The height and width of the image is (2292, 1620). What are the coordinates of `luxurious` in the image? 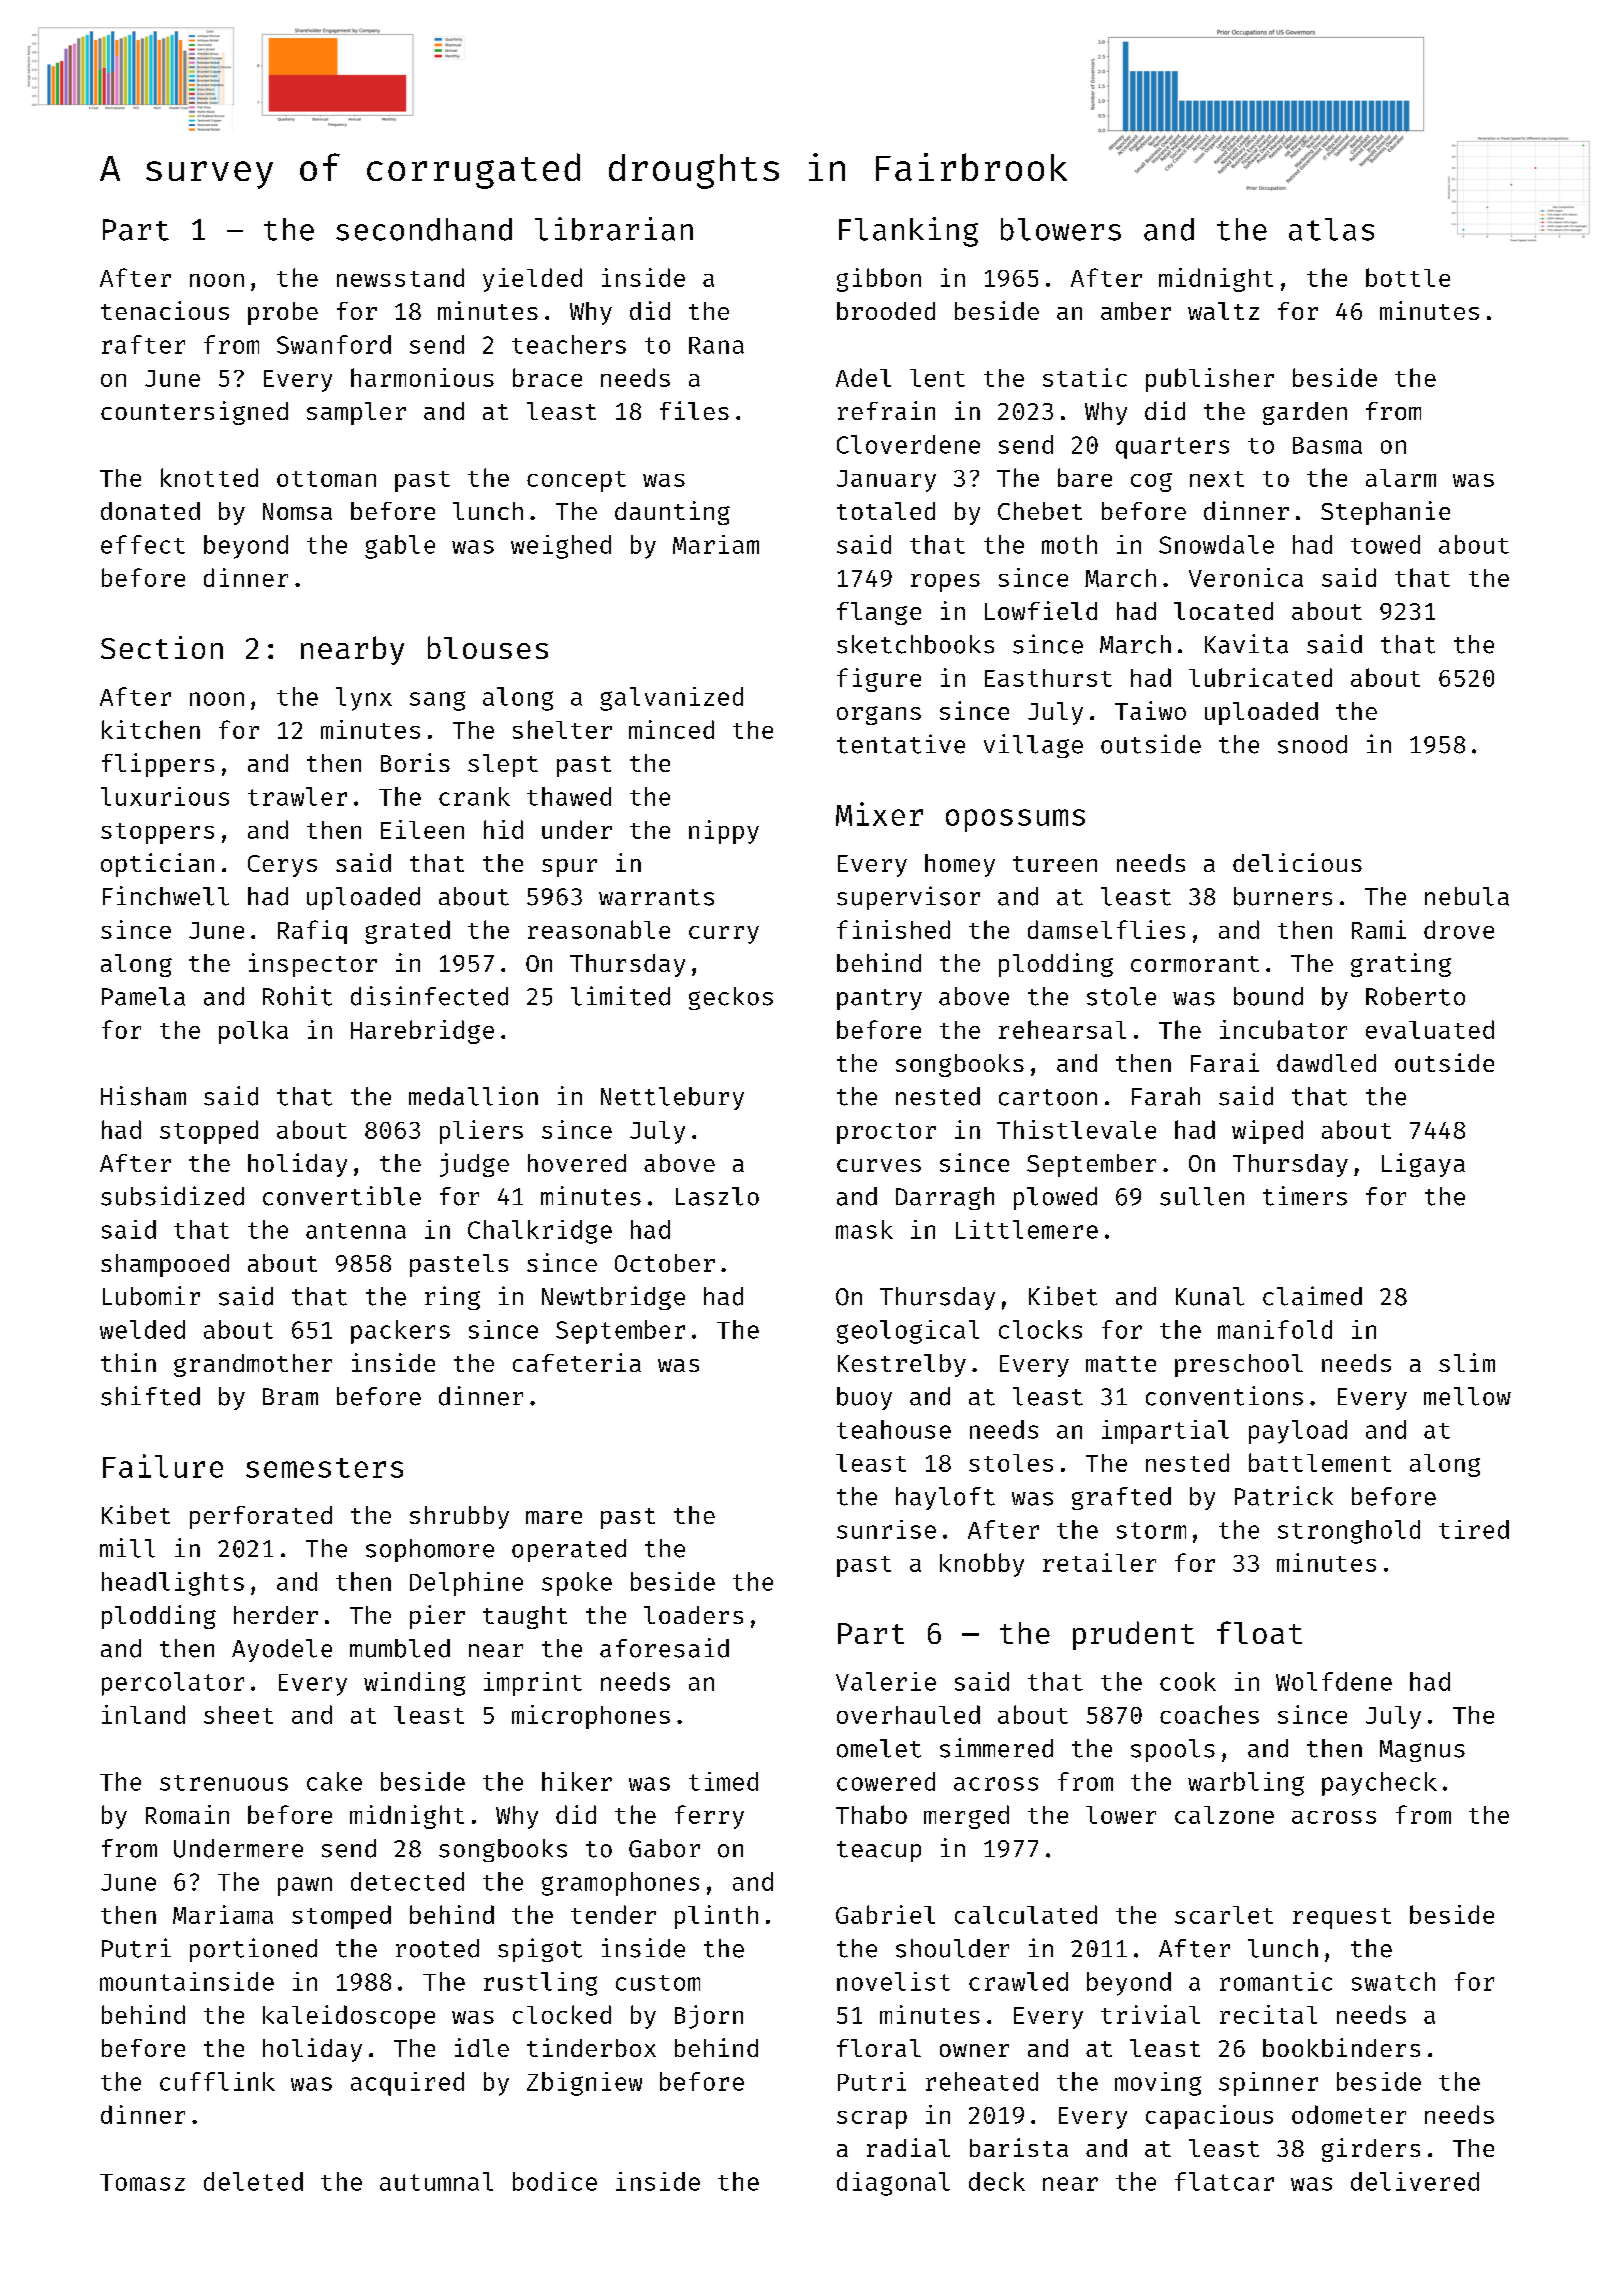 It's located at (165, 796).
